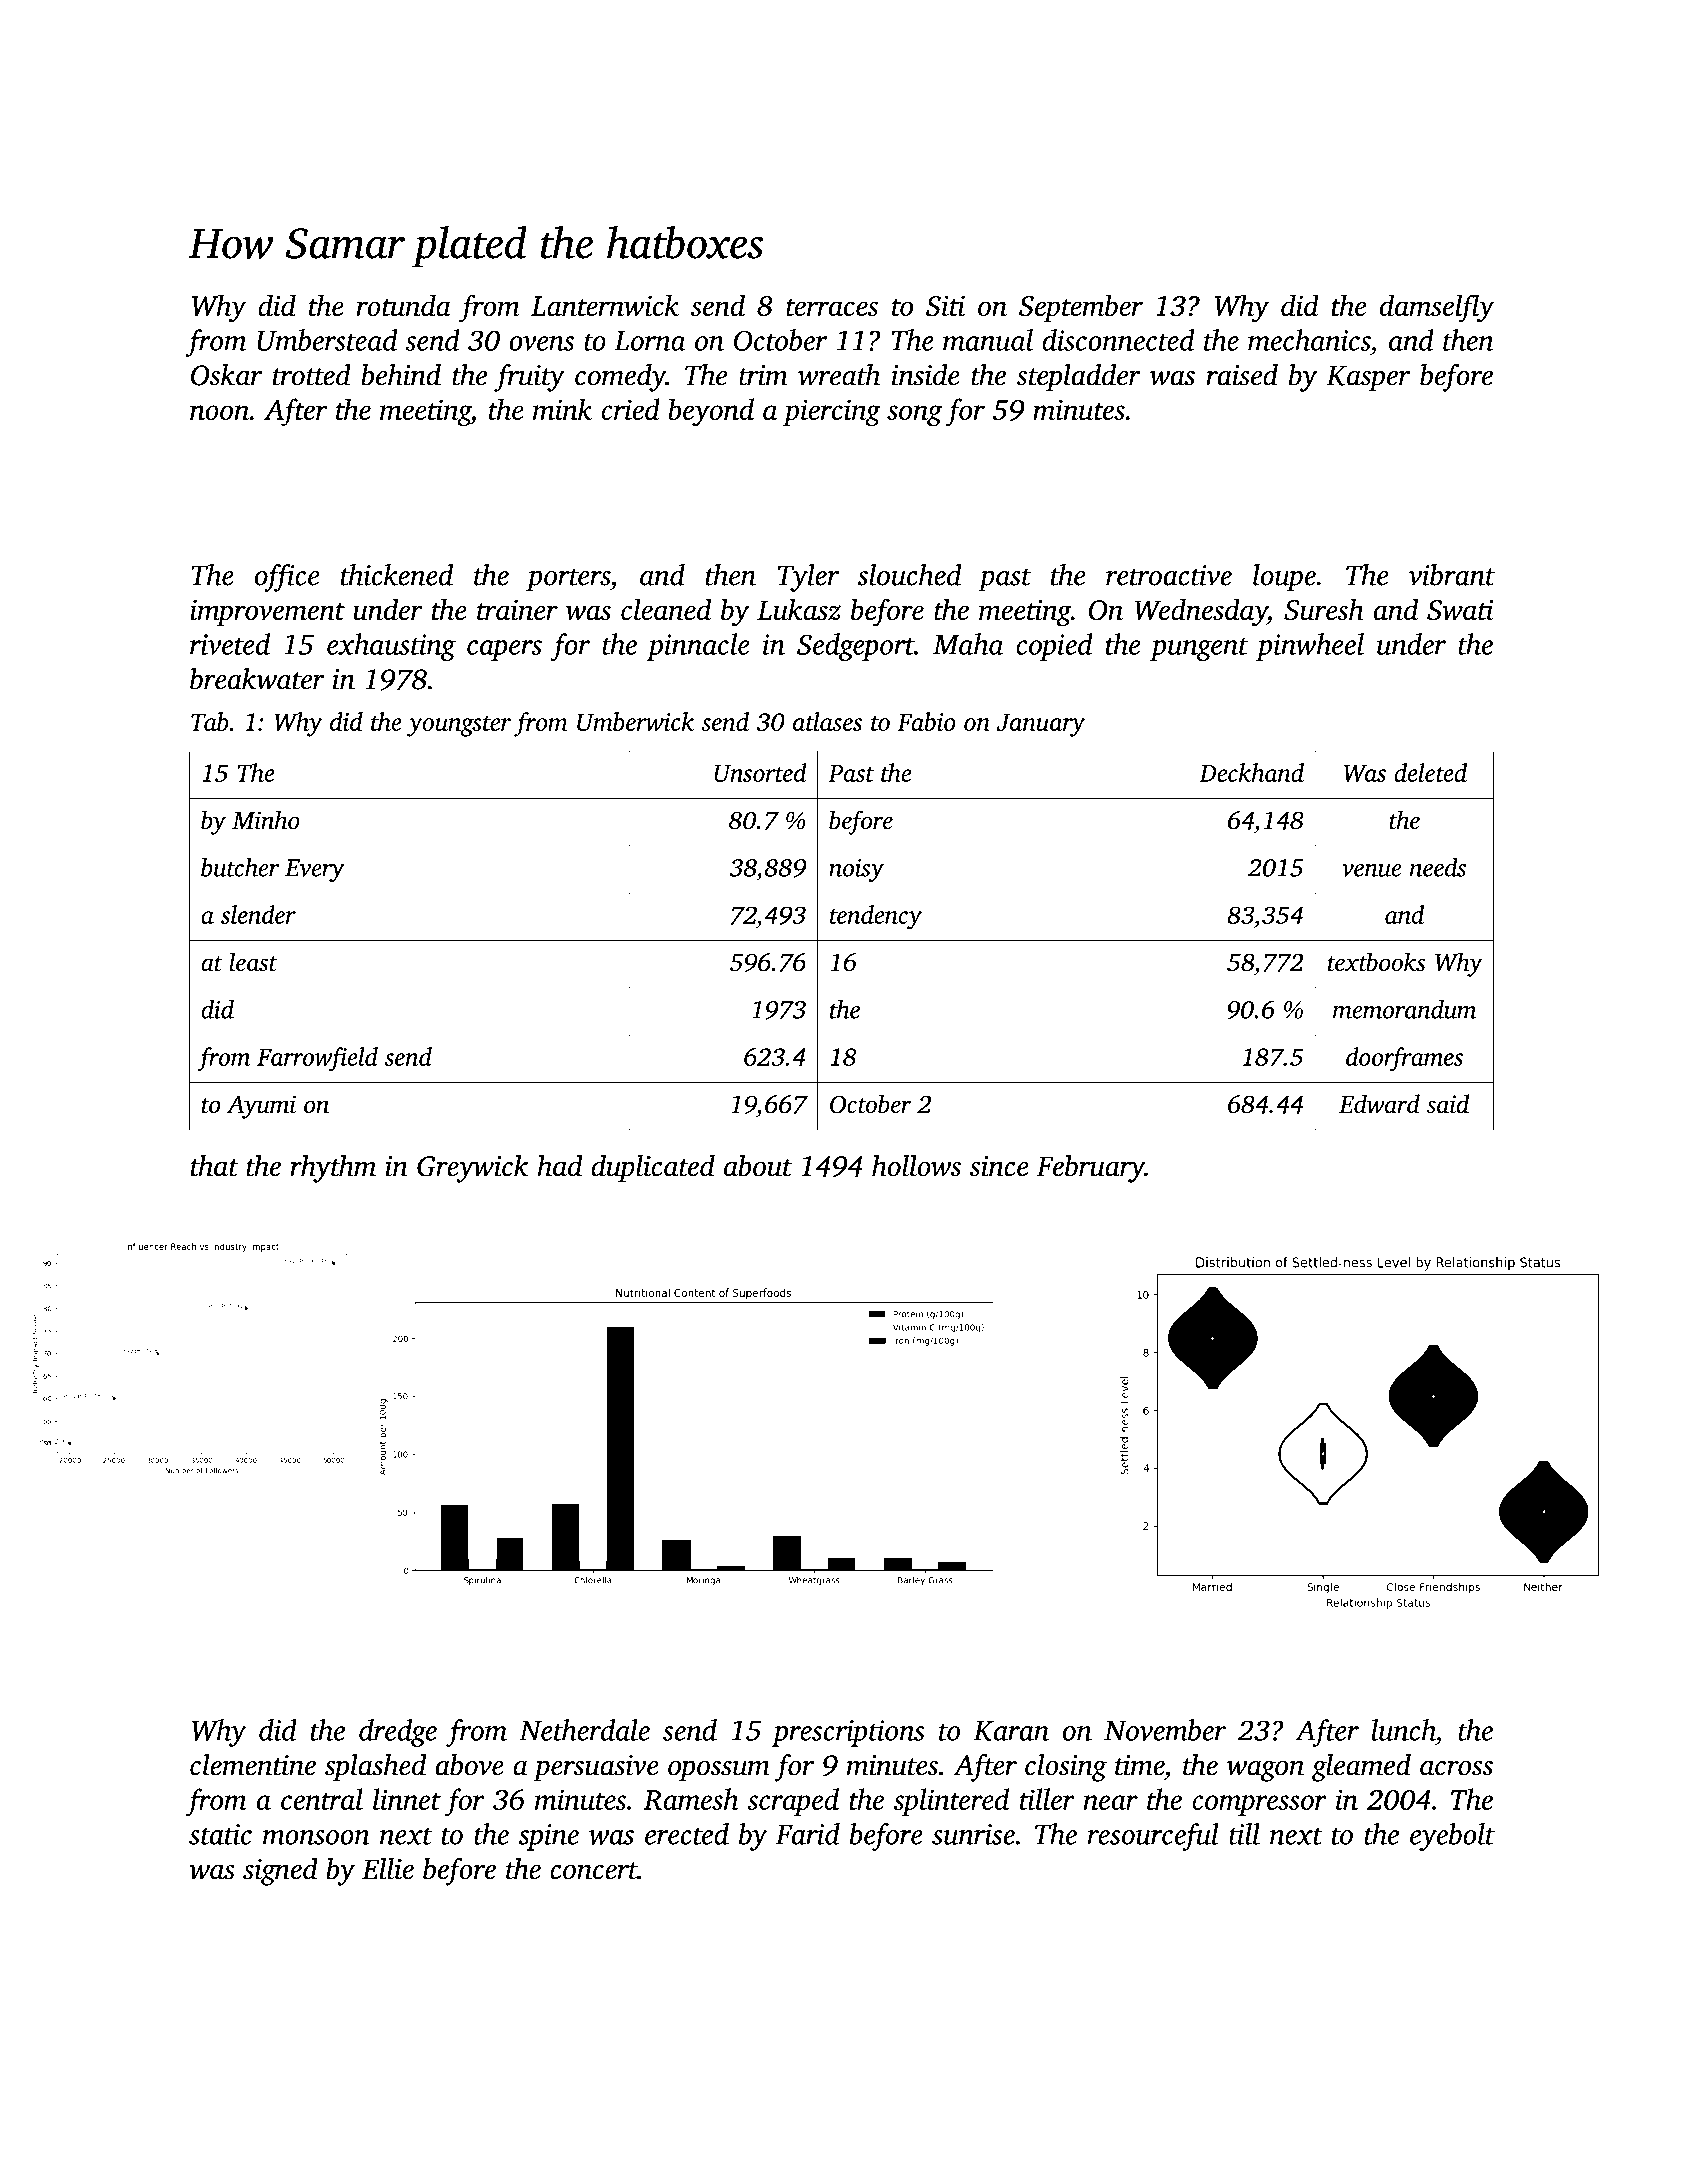  Describe the element at coordinates (1437, 308) in the screenshot. I see `damselfly` at that location.
